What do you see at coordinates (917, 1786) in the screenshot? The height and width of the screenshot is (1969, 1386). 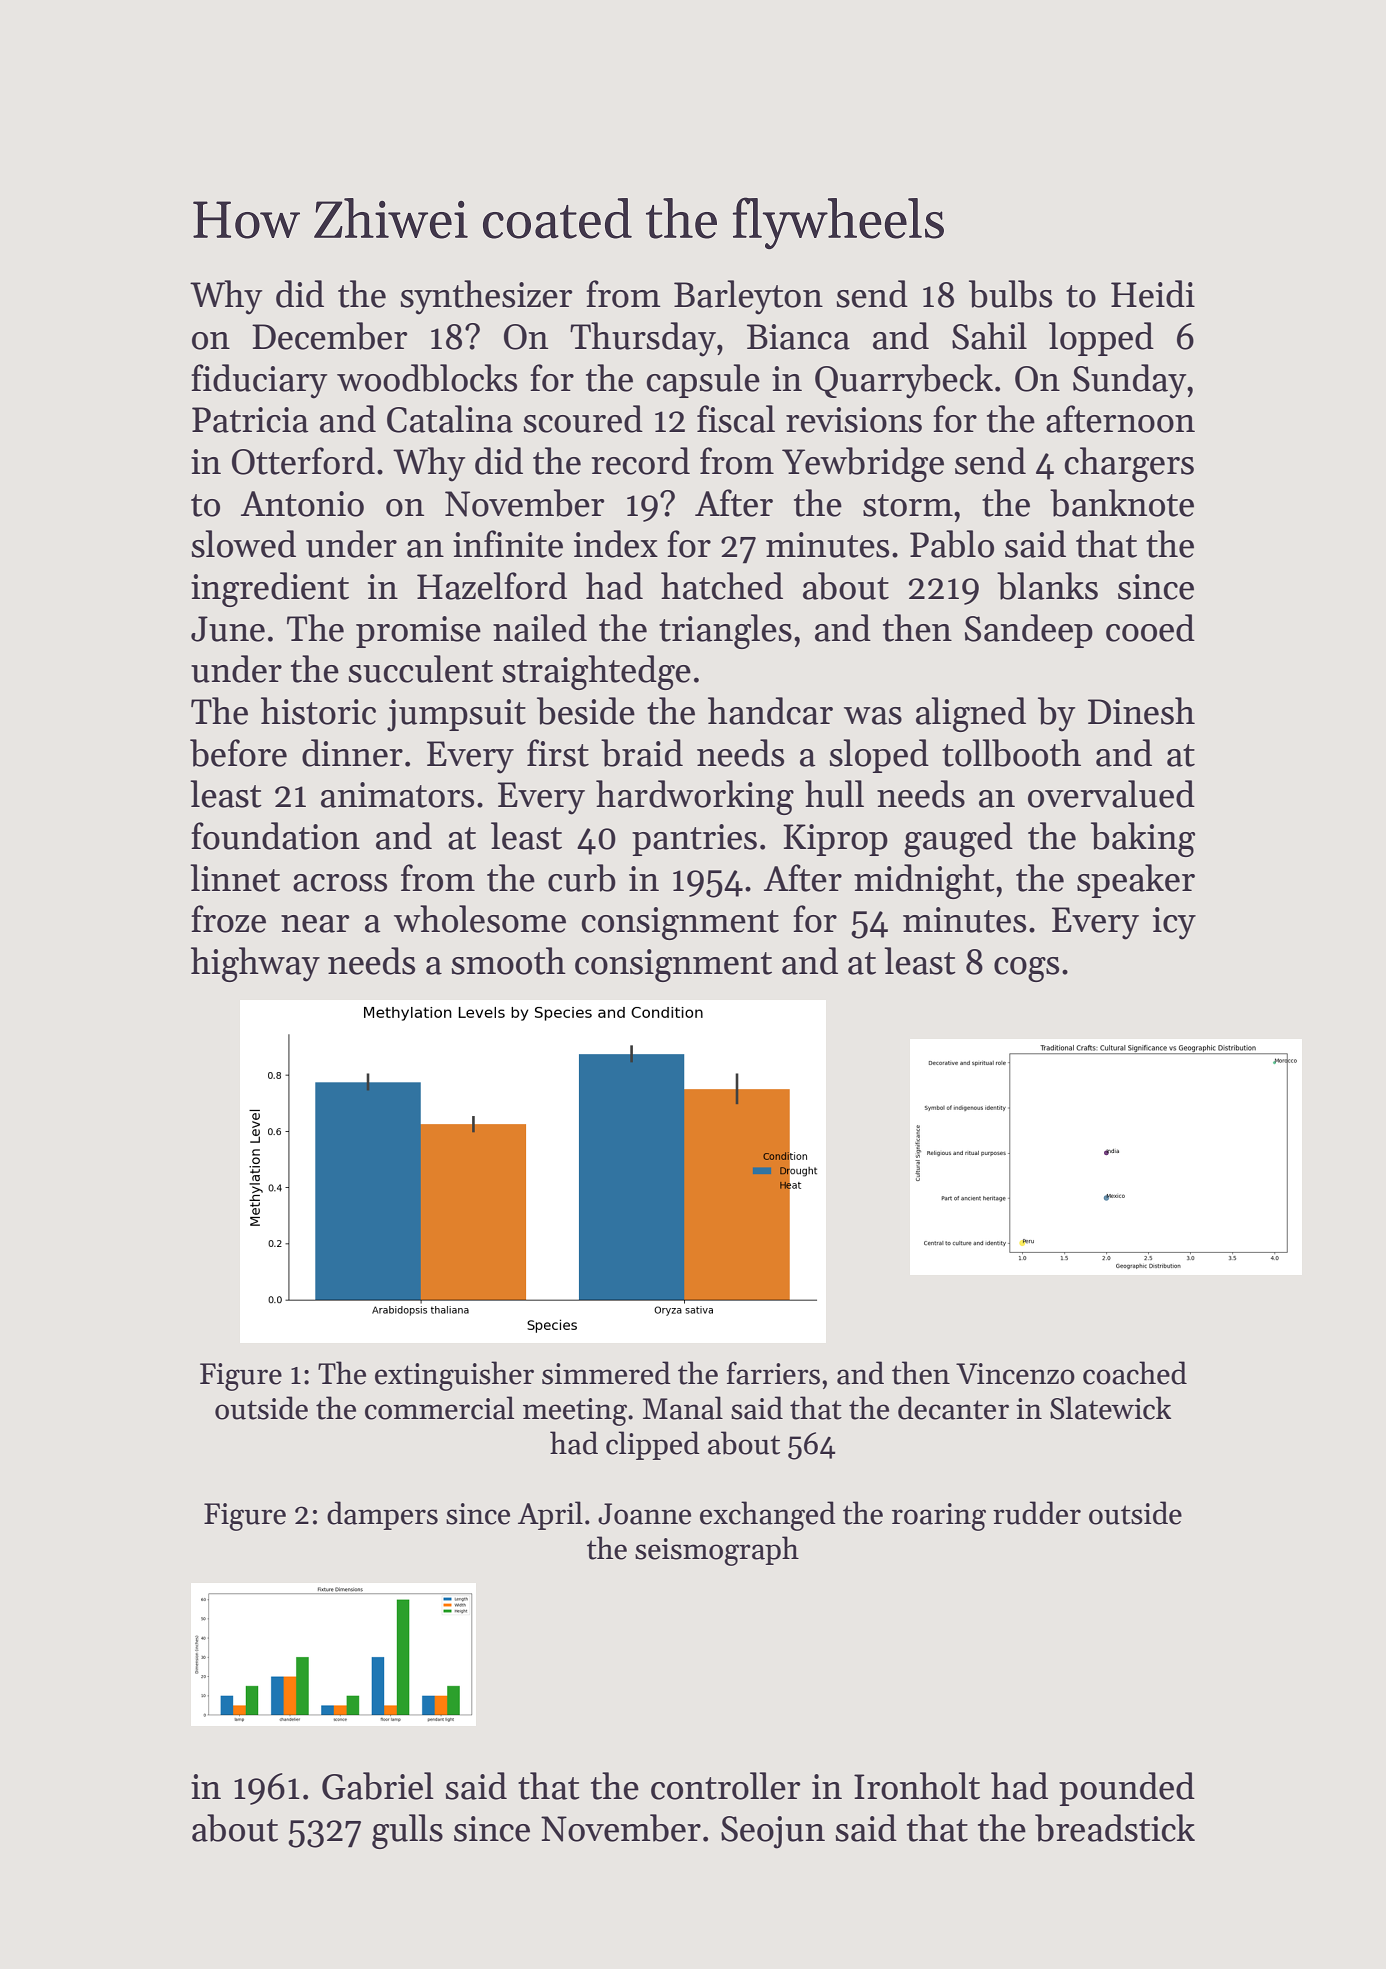 I see `Ironholt` at bounding box center [917, 1786].
